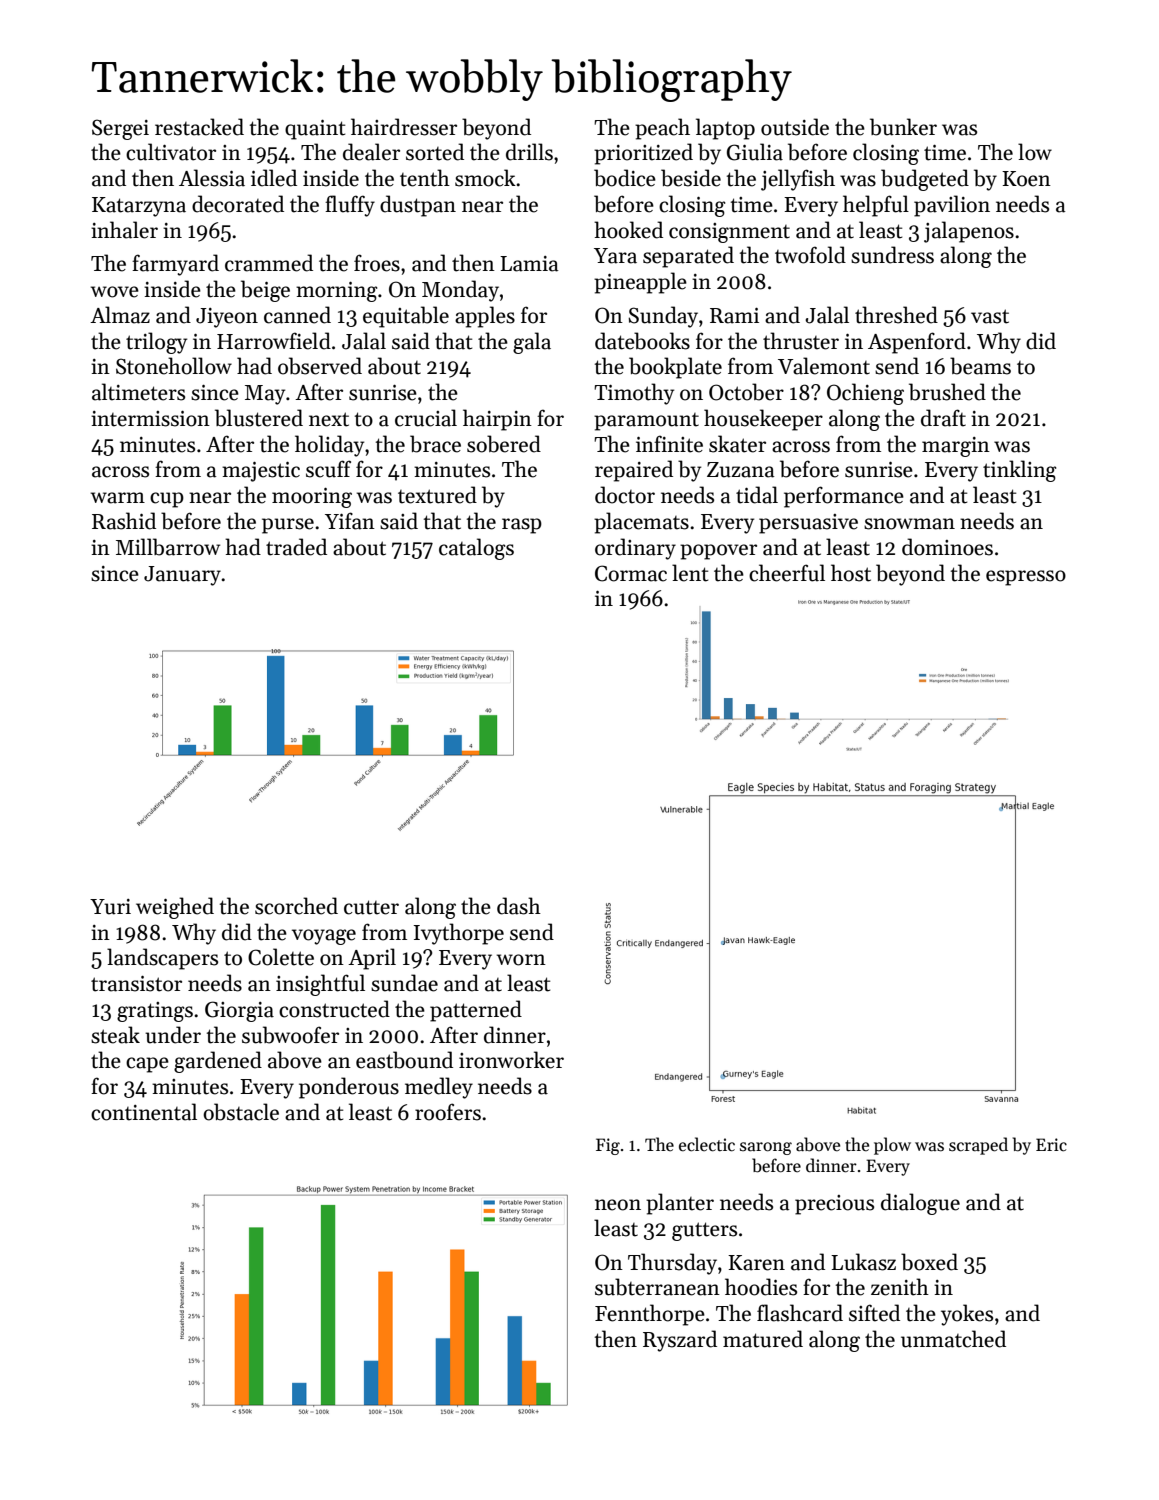 This screenshot has width=1159, height=1500. What do you see at coordinates (241, 1112) in the screenshot?
I see `obstacle` at bounding box center [241, 1112].
